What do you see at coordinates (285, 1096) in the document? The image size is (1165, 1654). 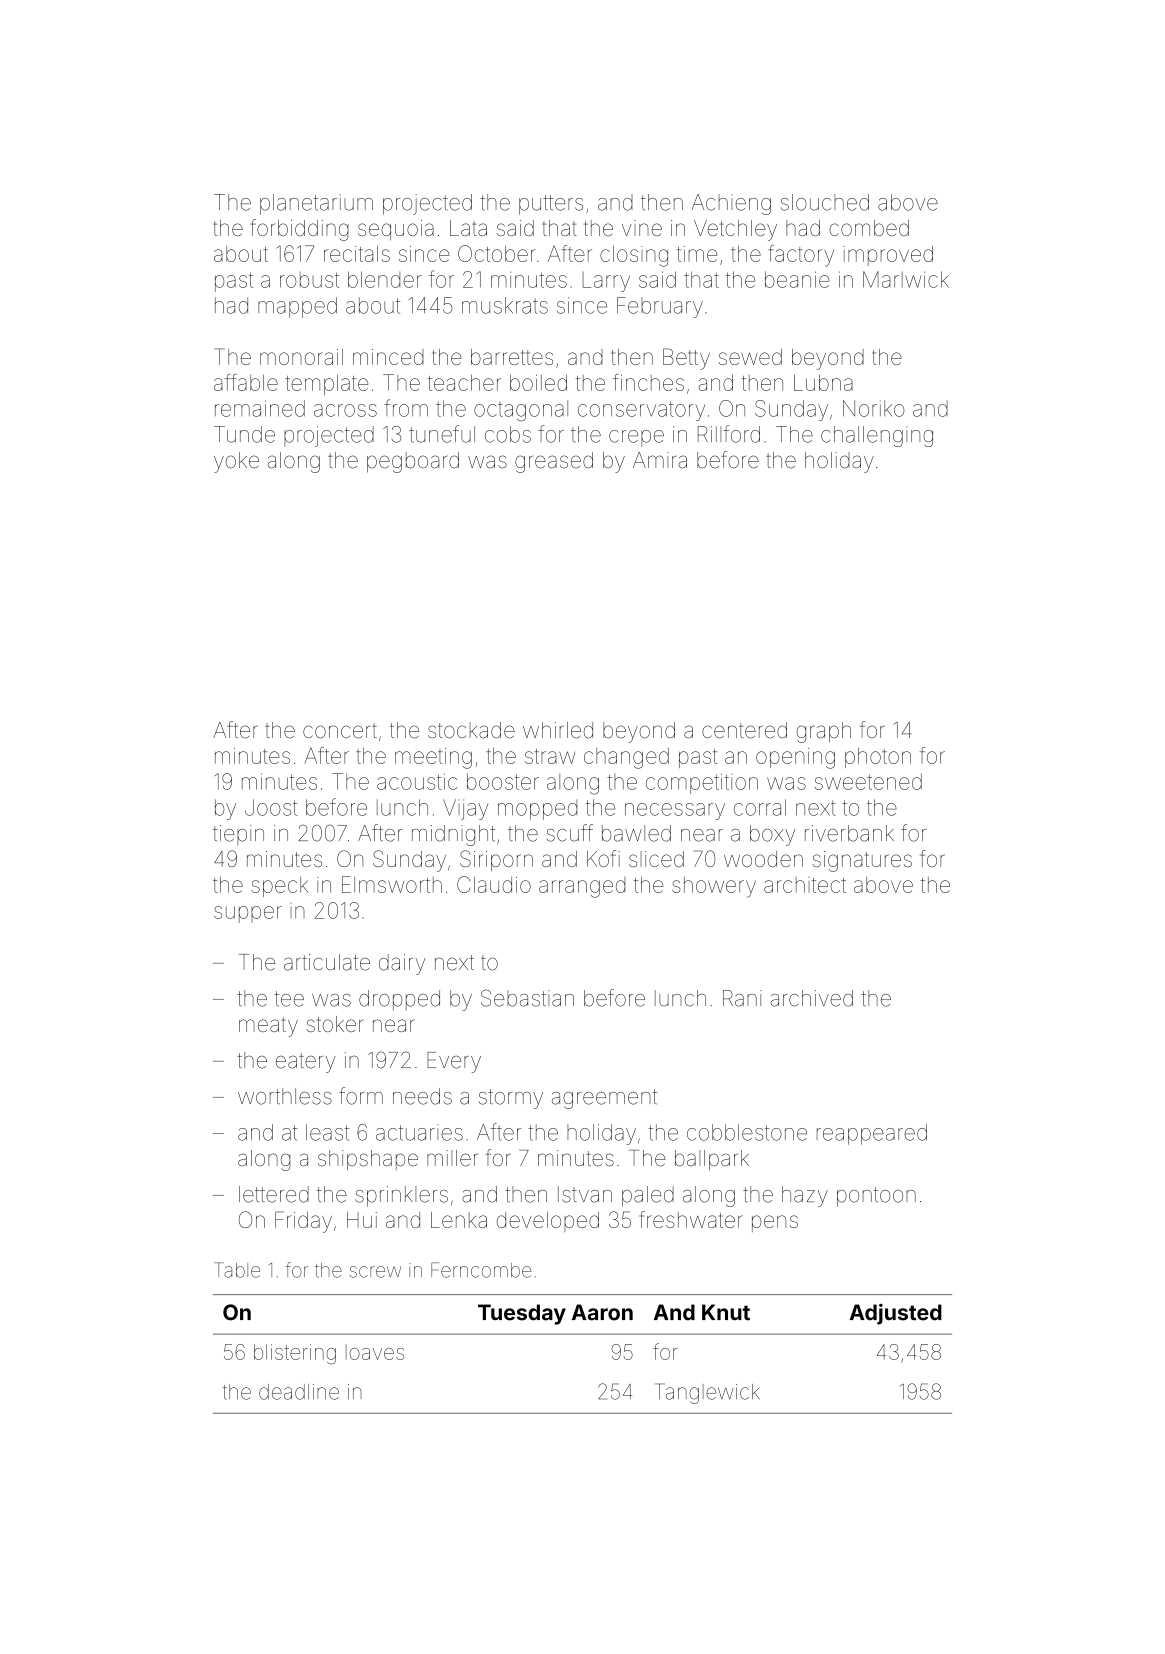 I see `worthless` at bounding box center [285, 1096].
